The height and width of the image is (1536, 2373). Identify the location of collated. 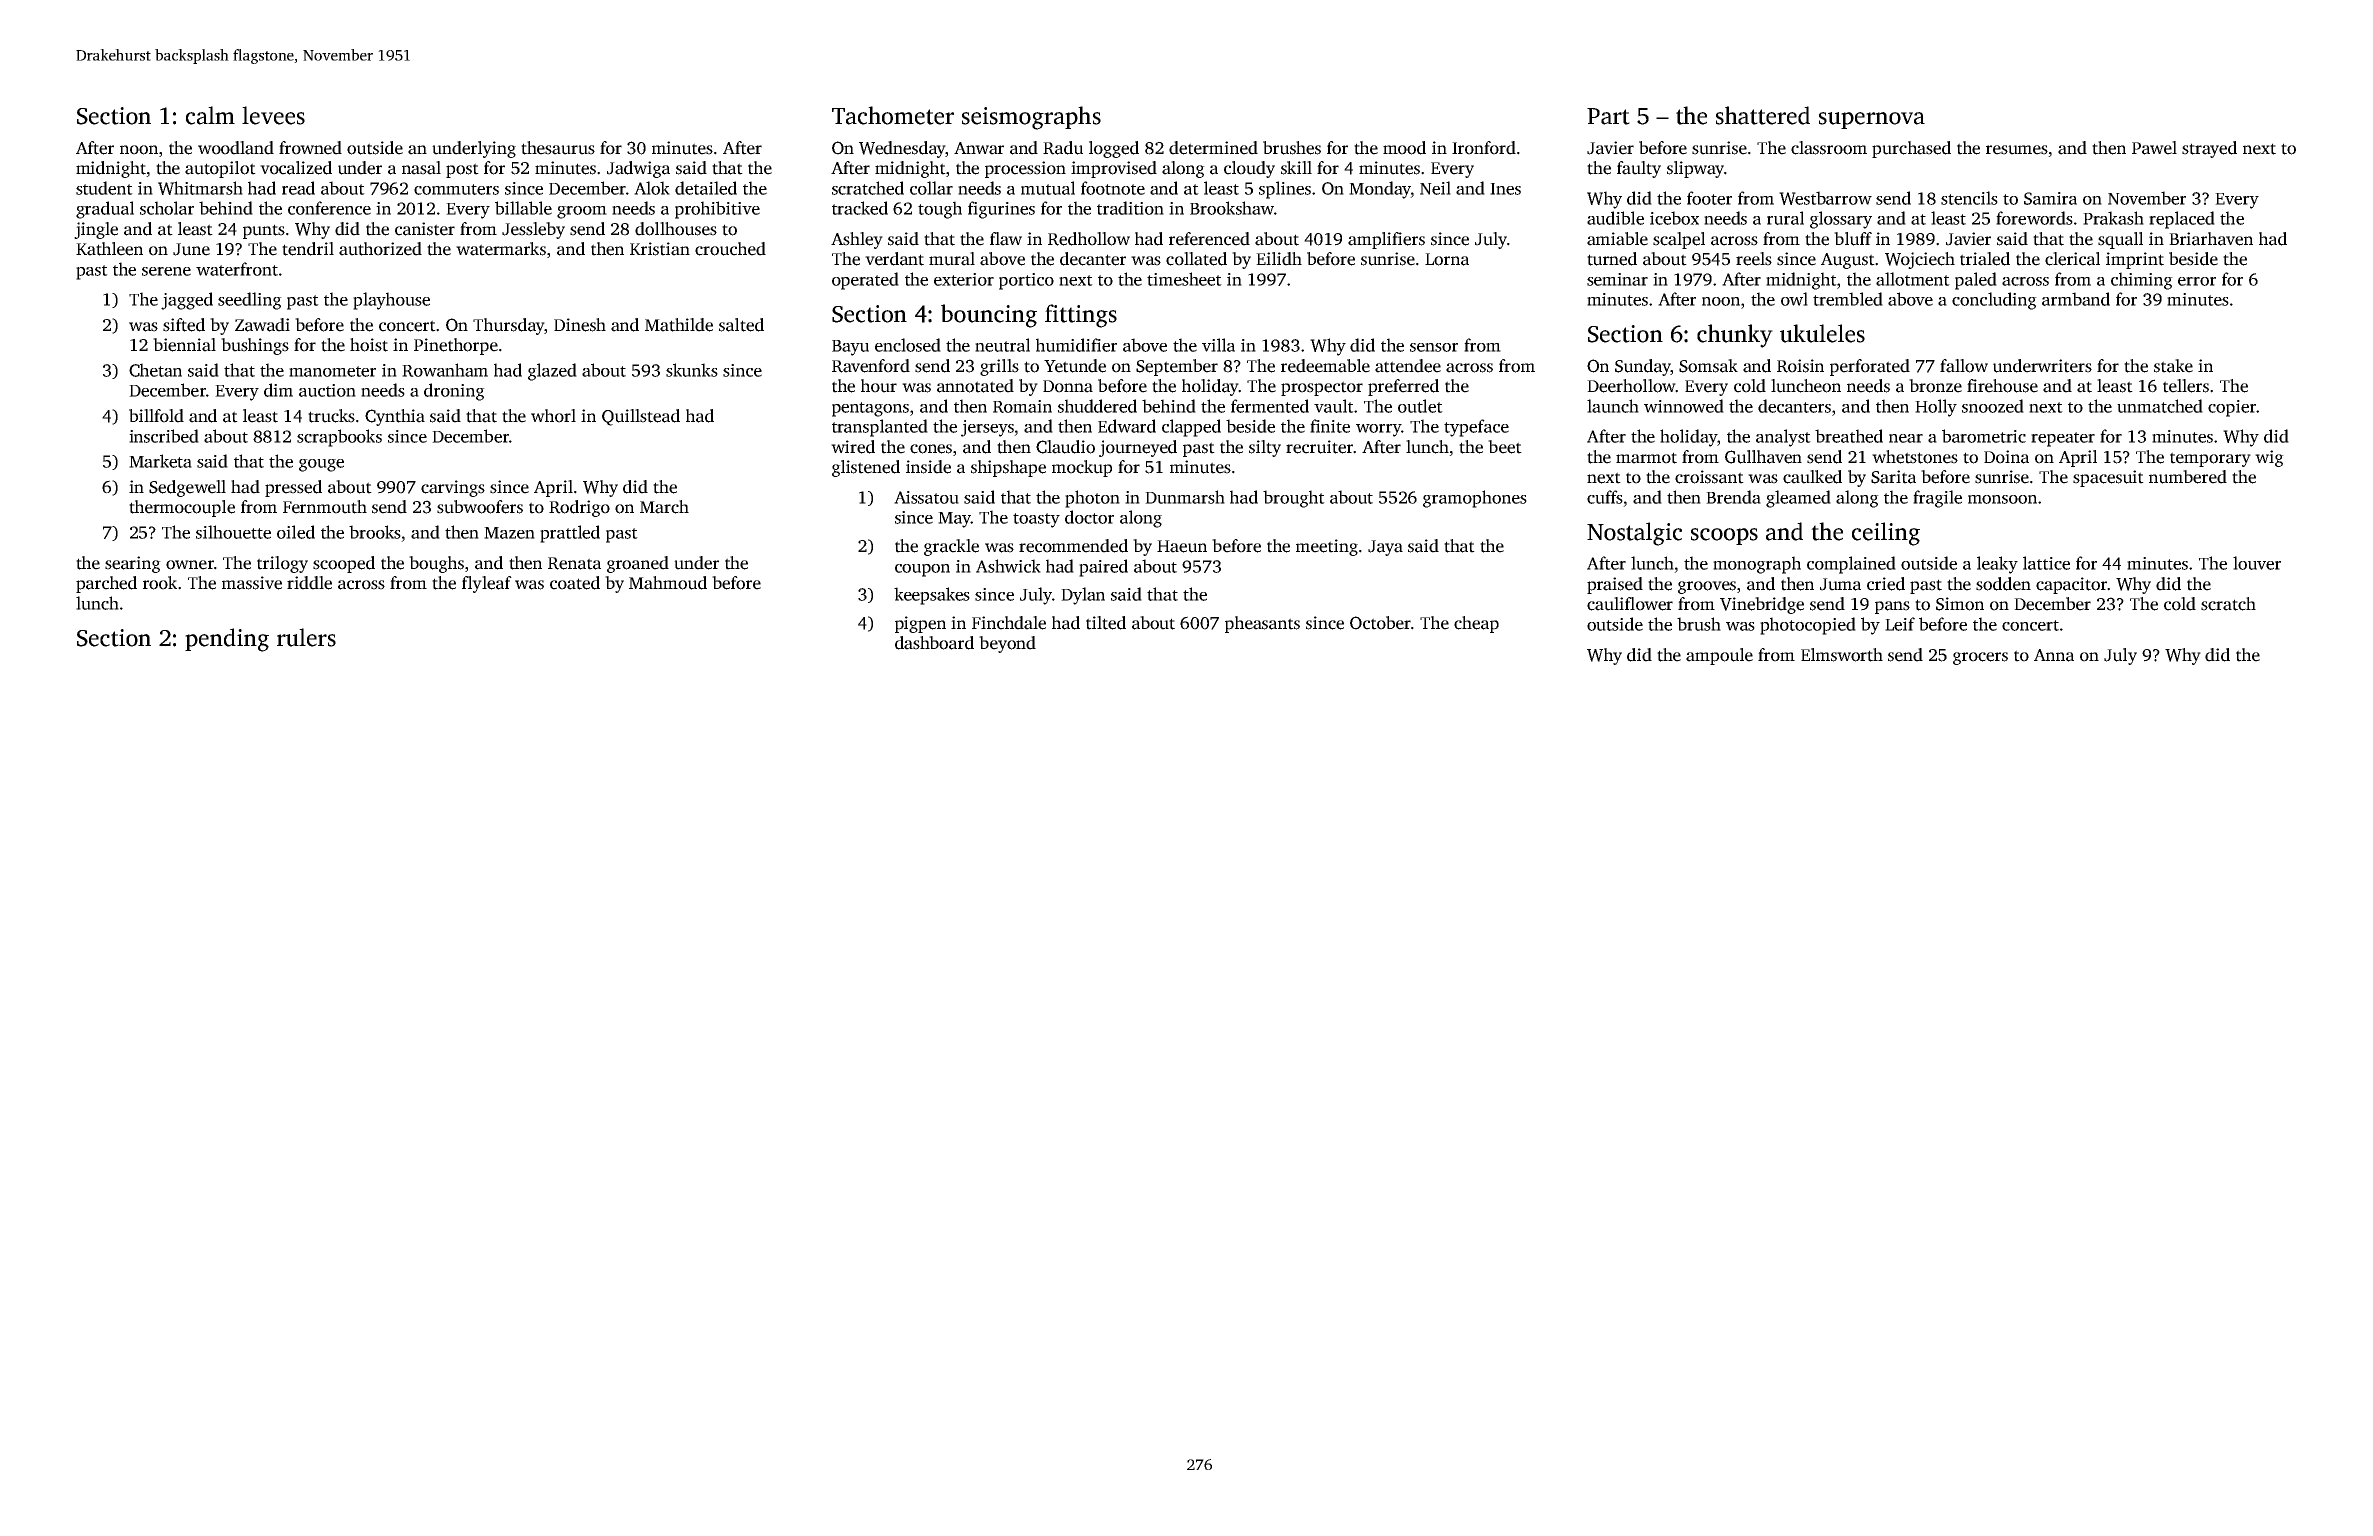
(1196, 259).
